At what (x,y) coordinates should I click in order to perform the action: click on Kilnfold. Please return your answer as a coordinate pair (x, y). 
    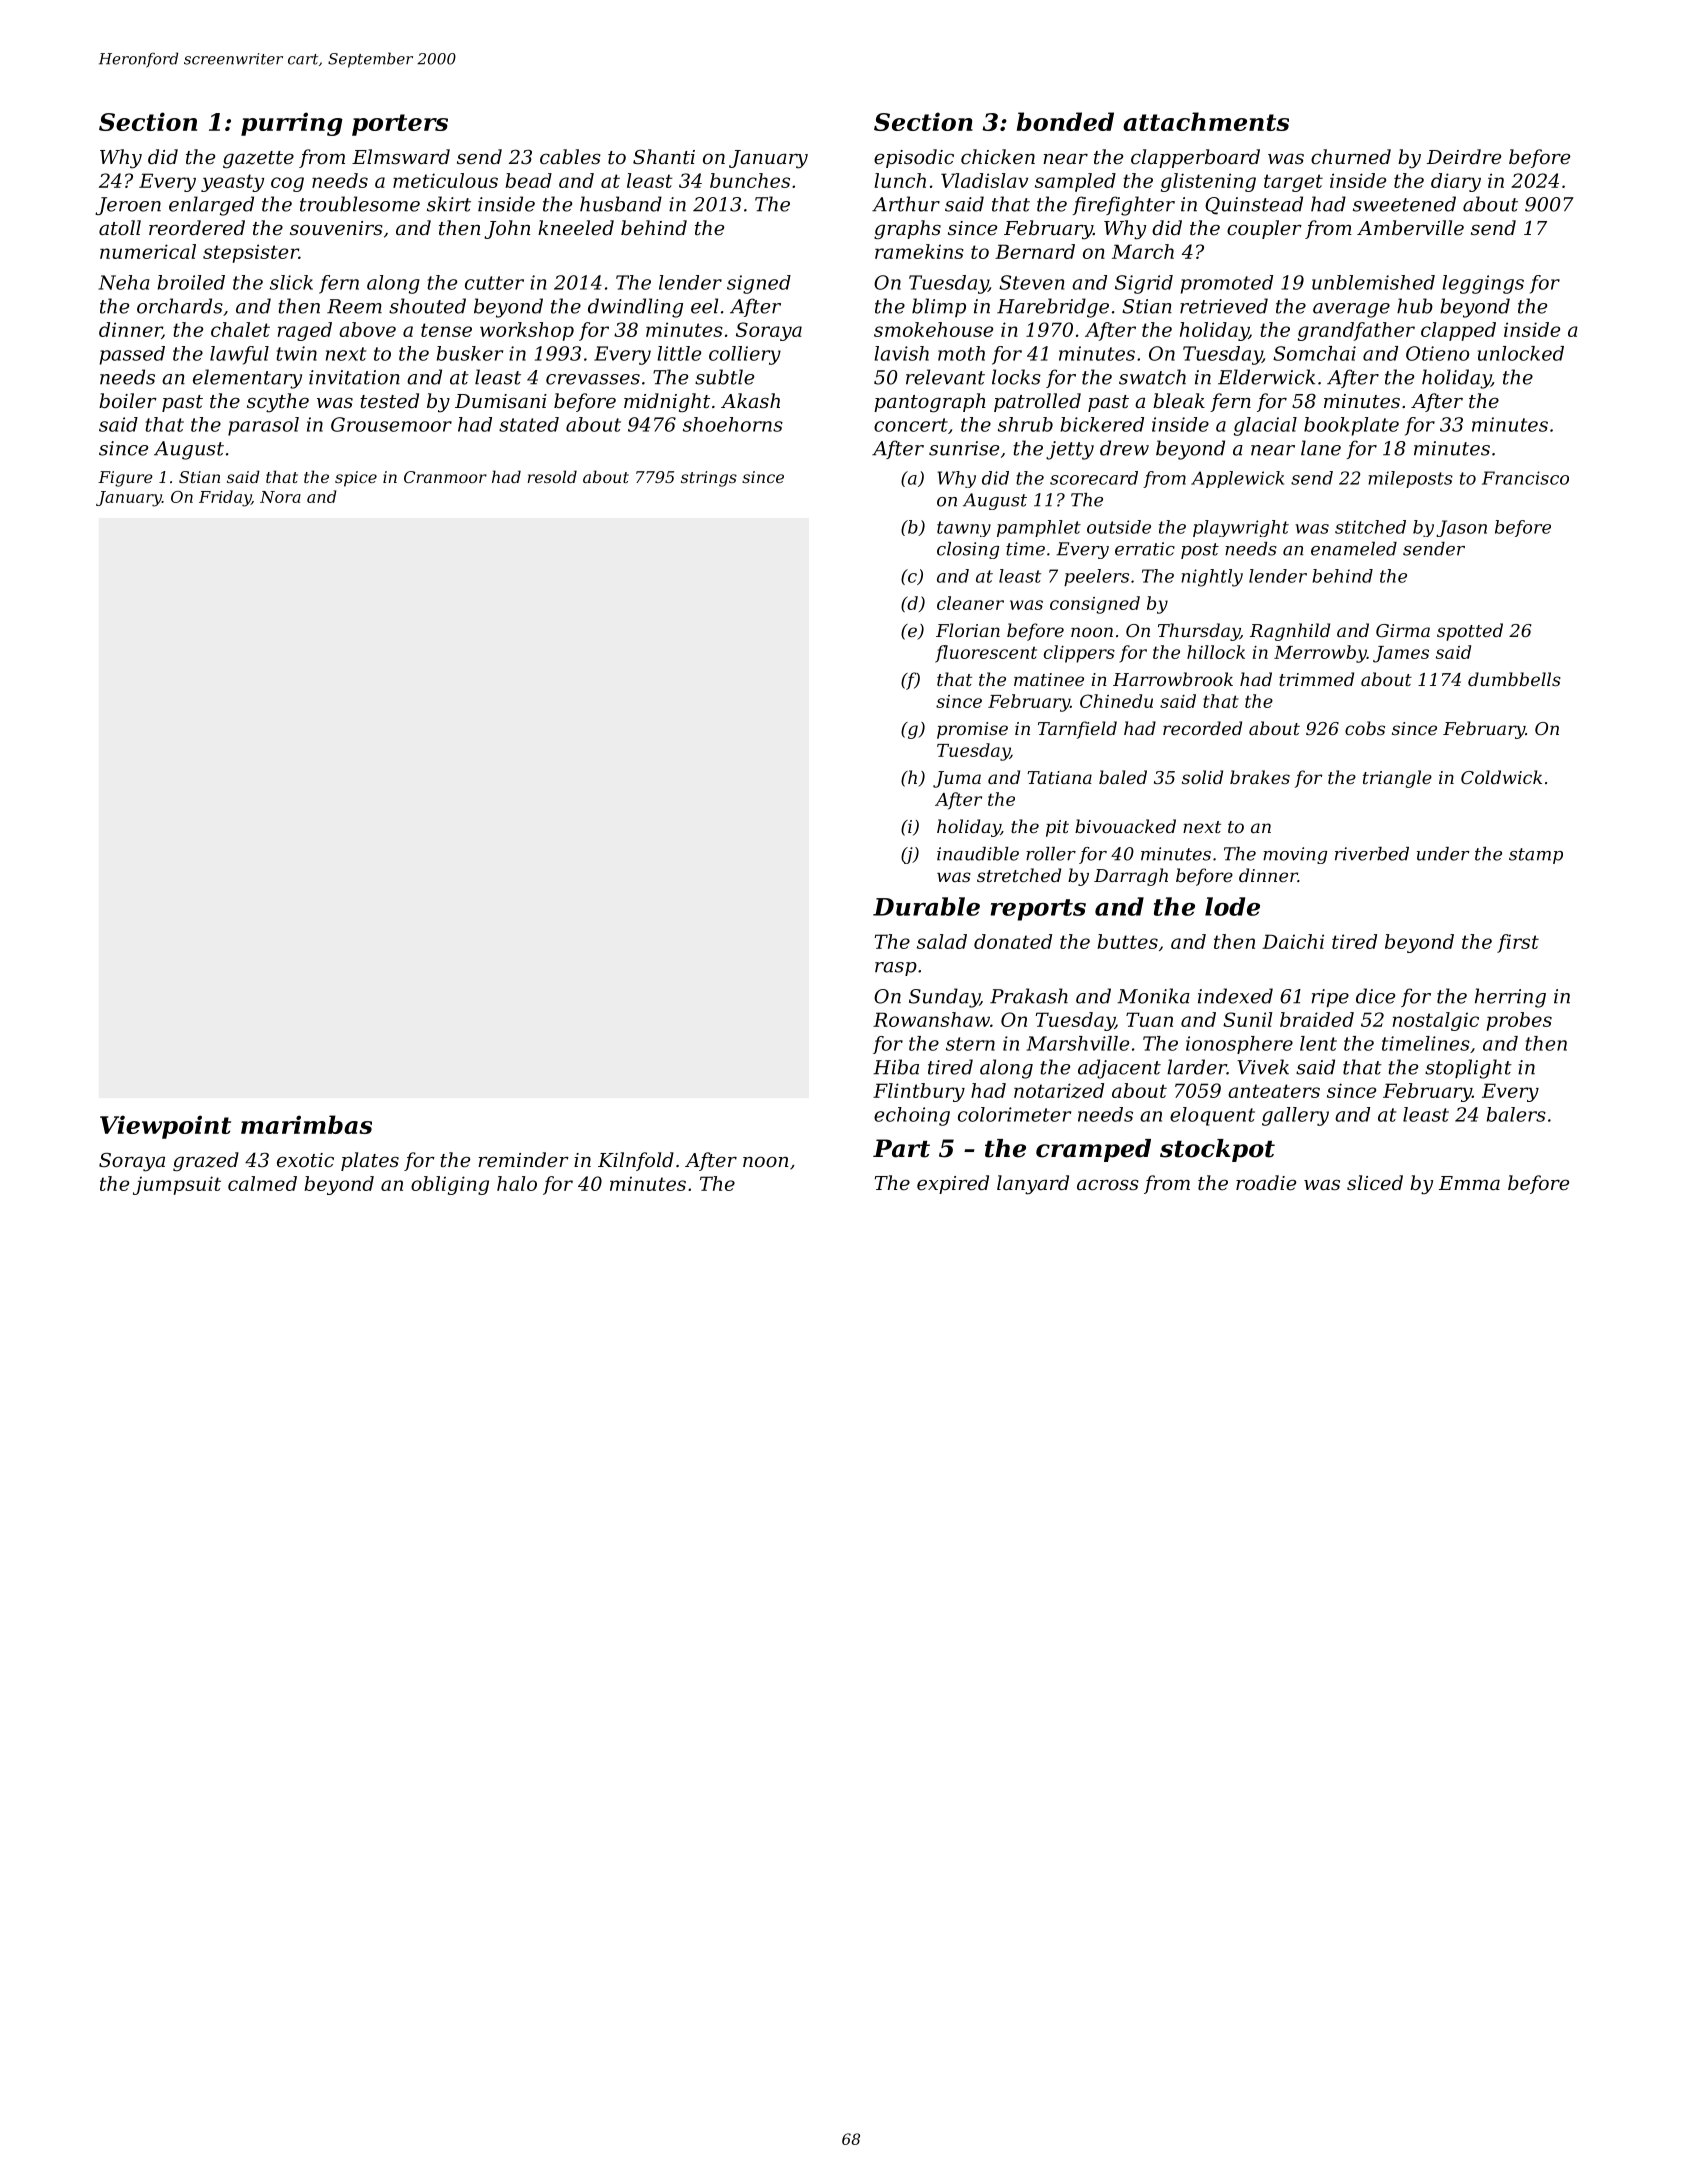
    Looking at the image, I should click on (636, 1161).
